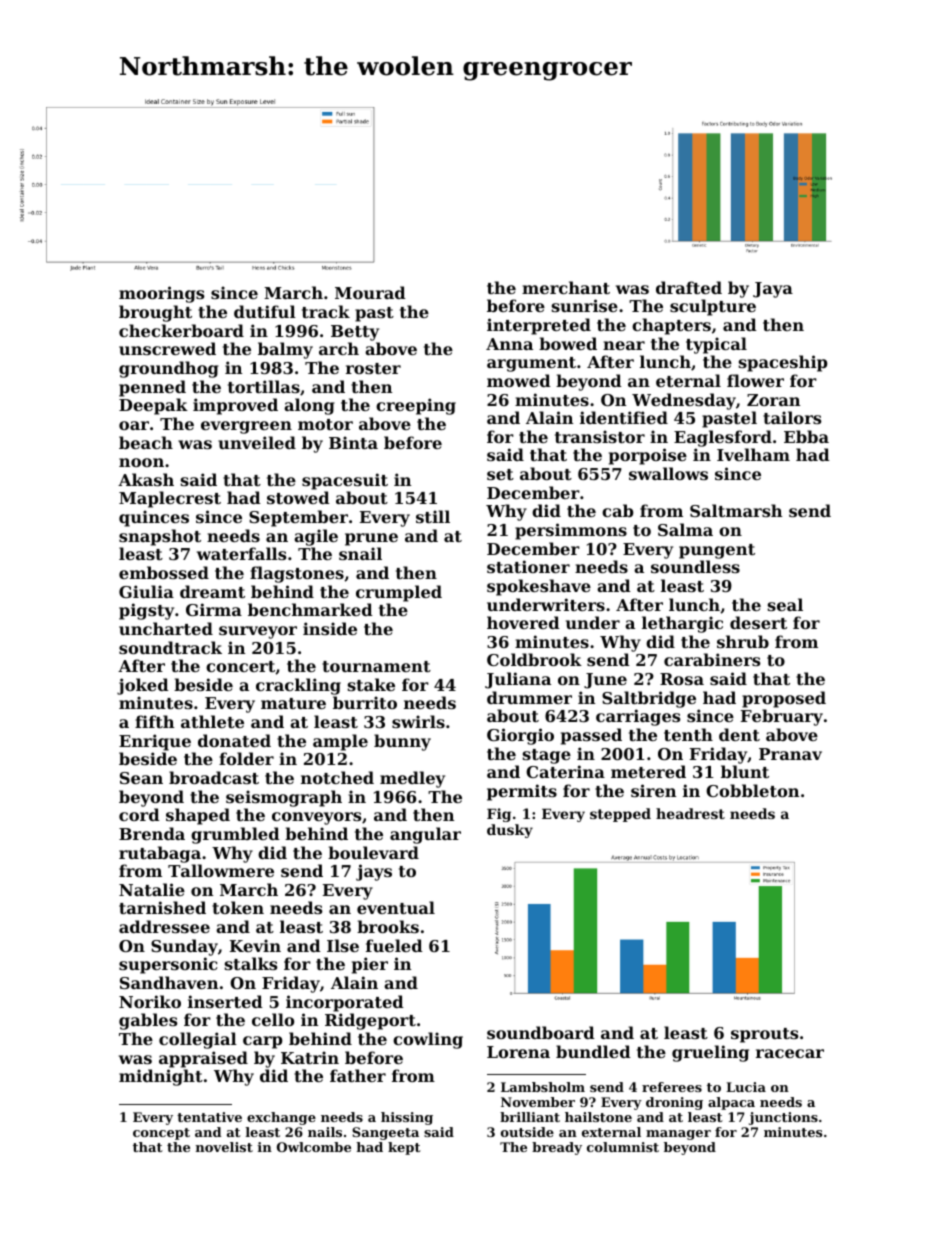 The height and width of the image is (1233, 952). I want to click on persimmons, so click(571, 531).
